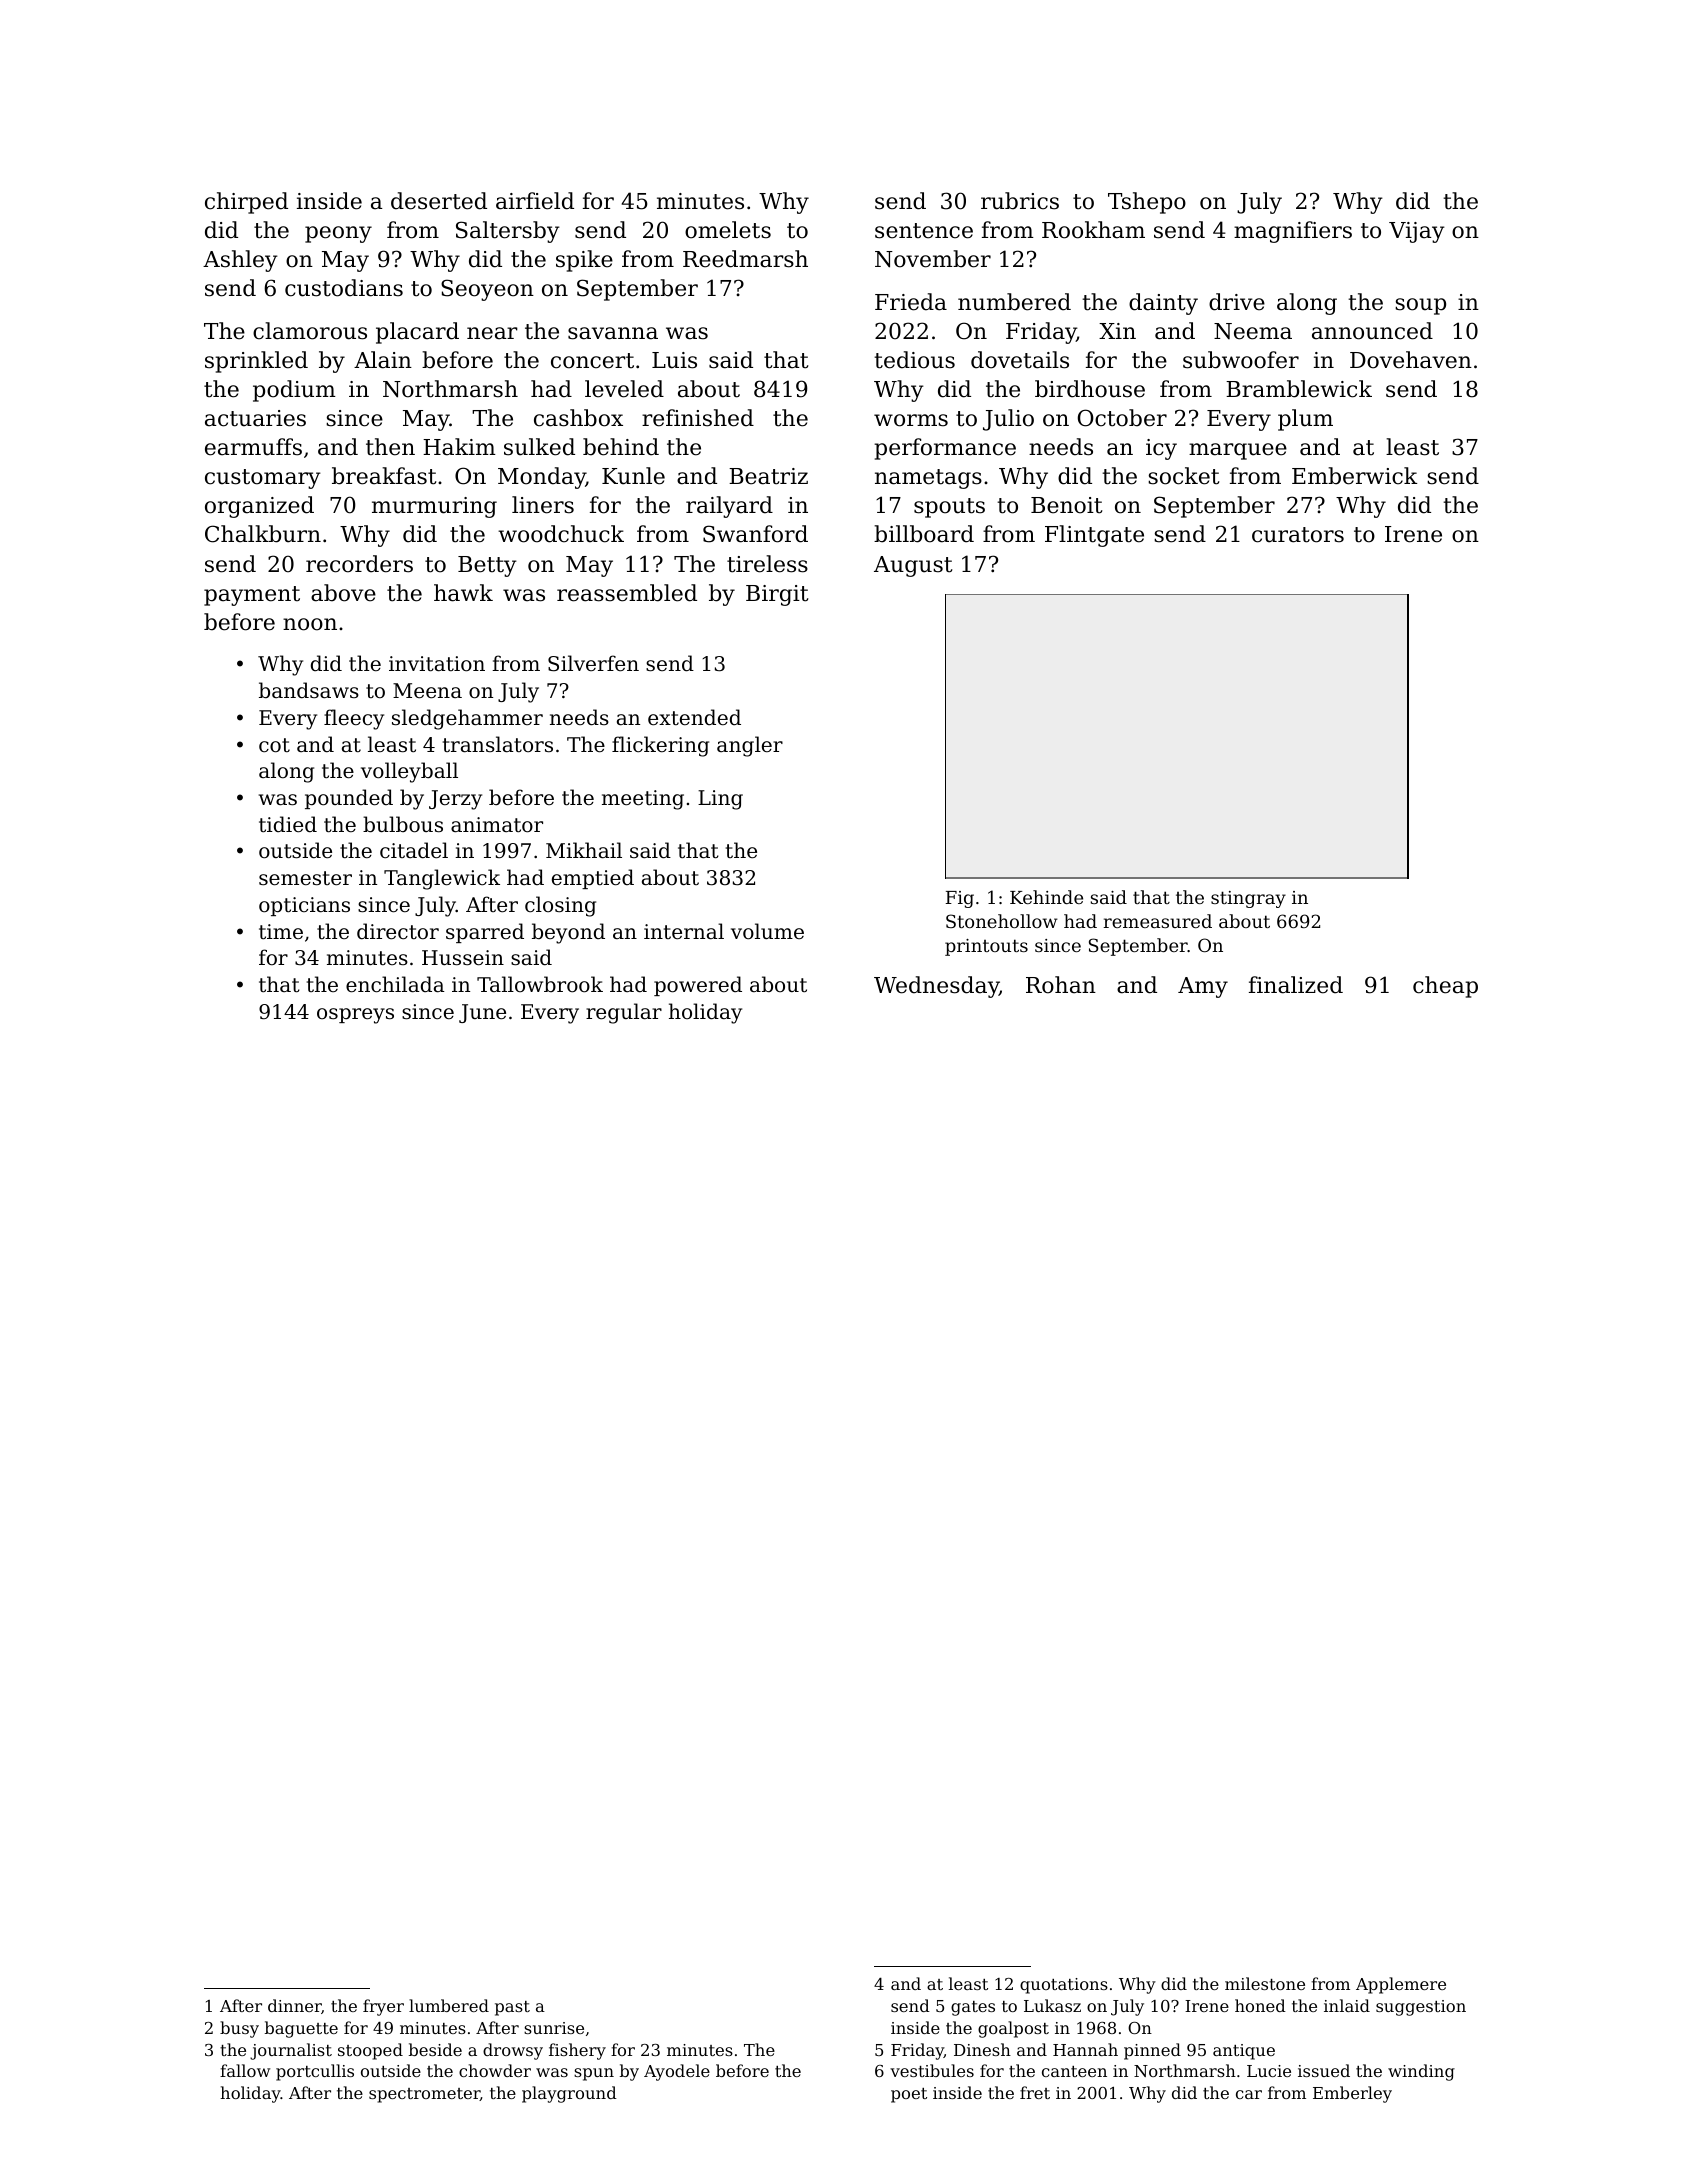 The width and height of the screenshot is (1683, 2178). I want to click on breakfast, so click(384, 476).
